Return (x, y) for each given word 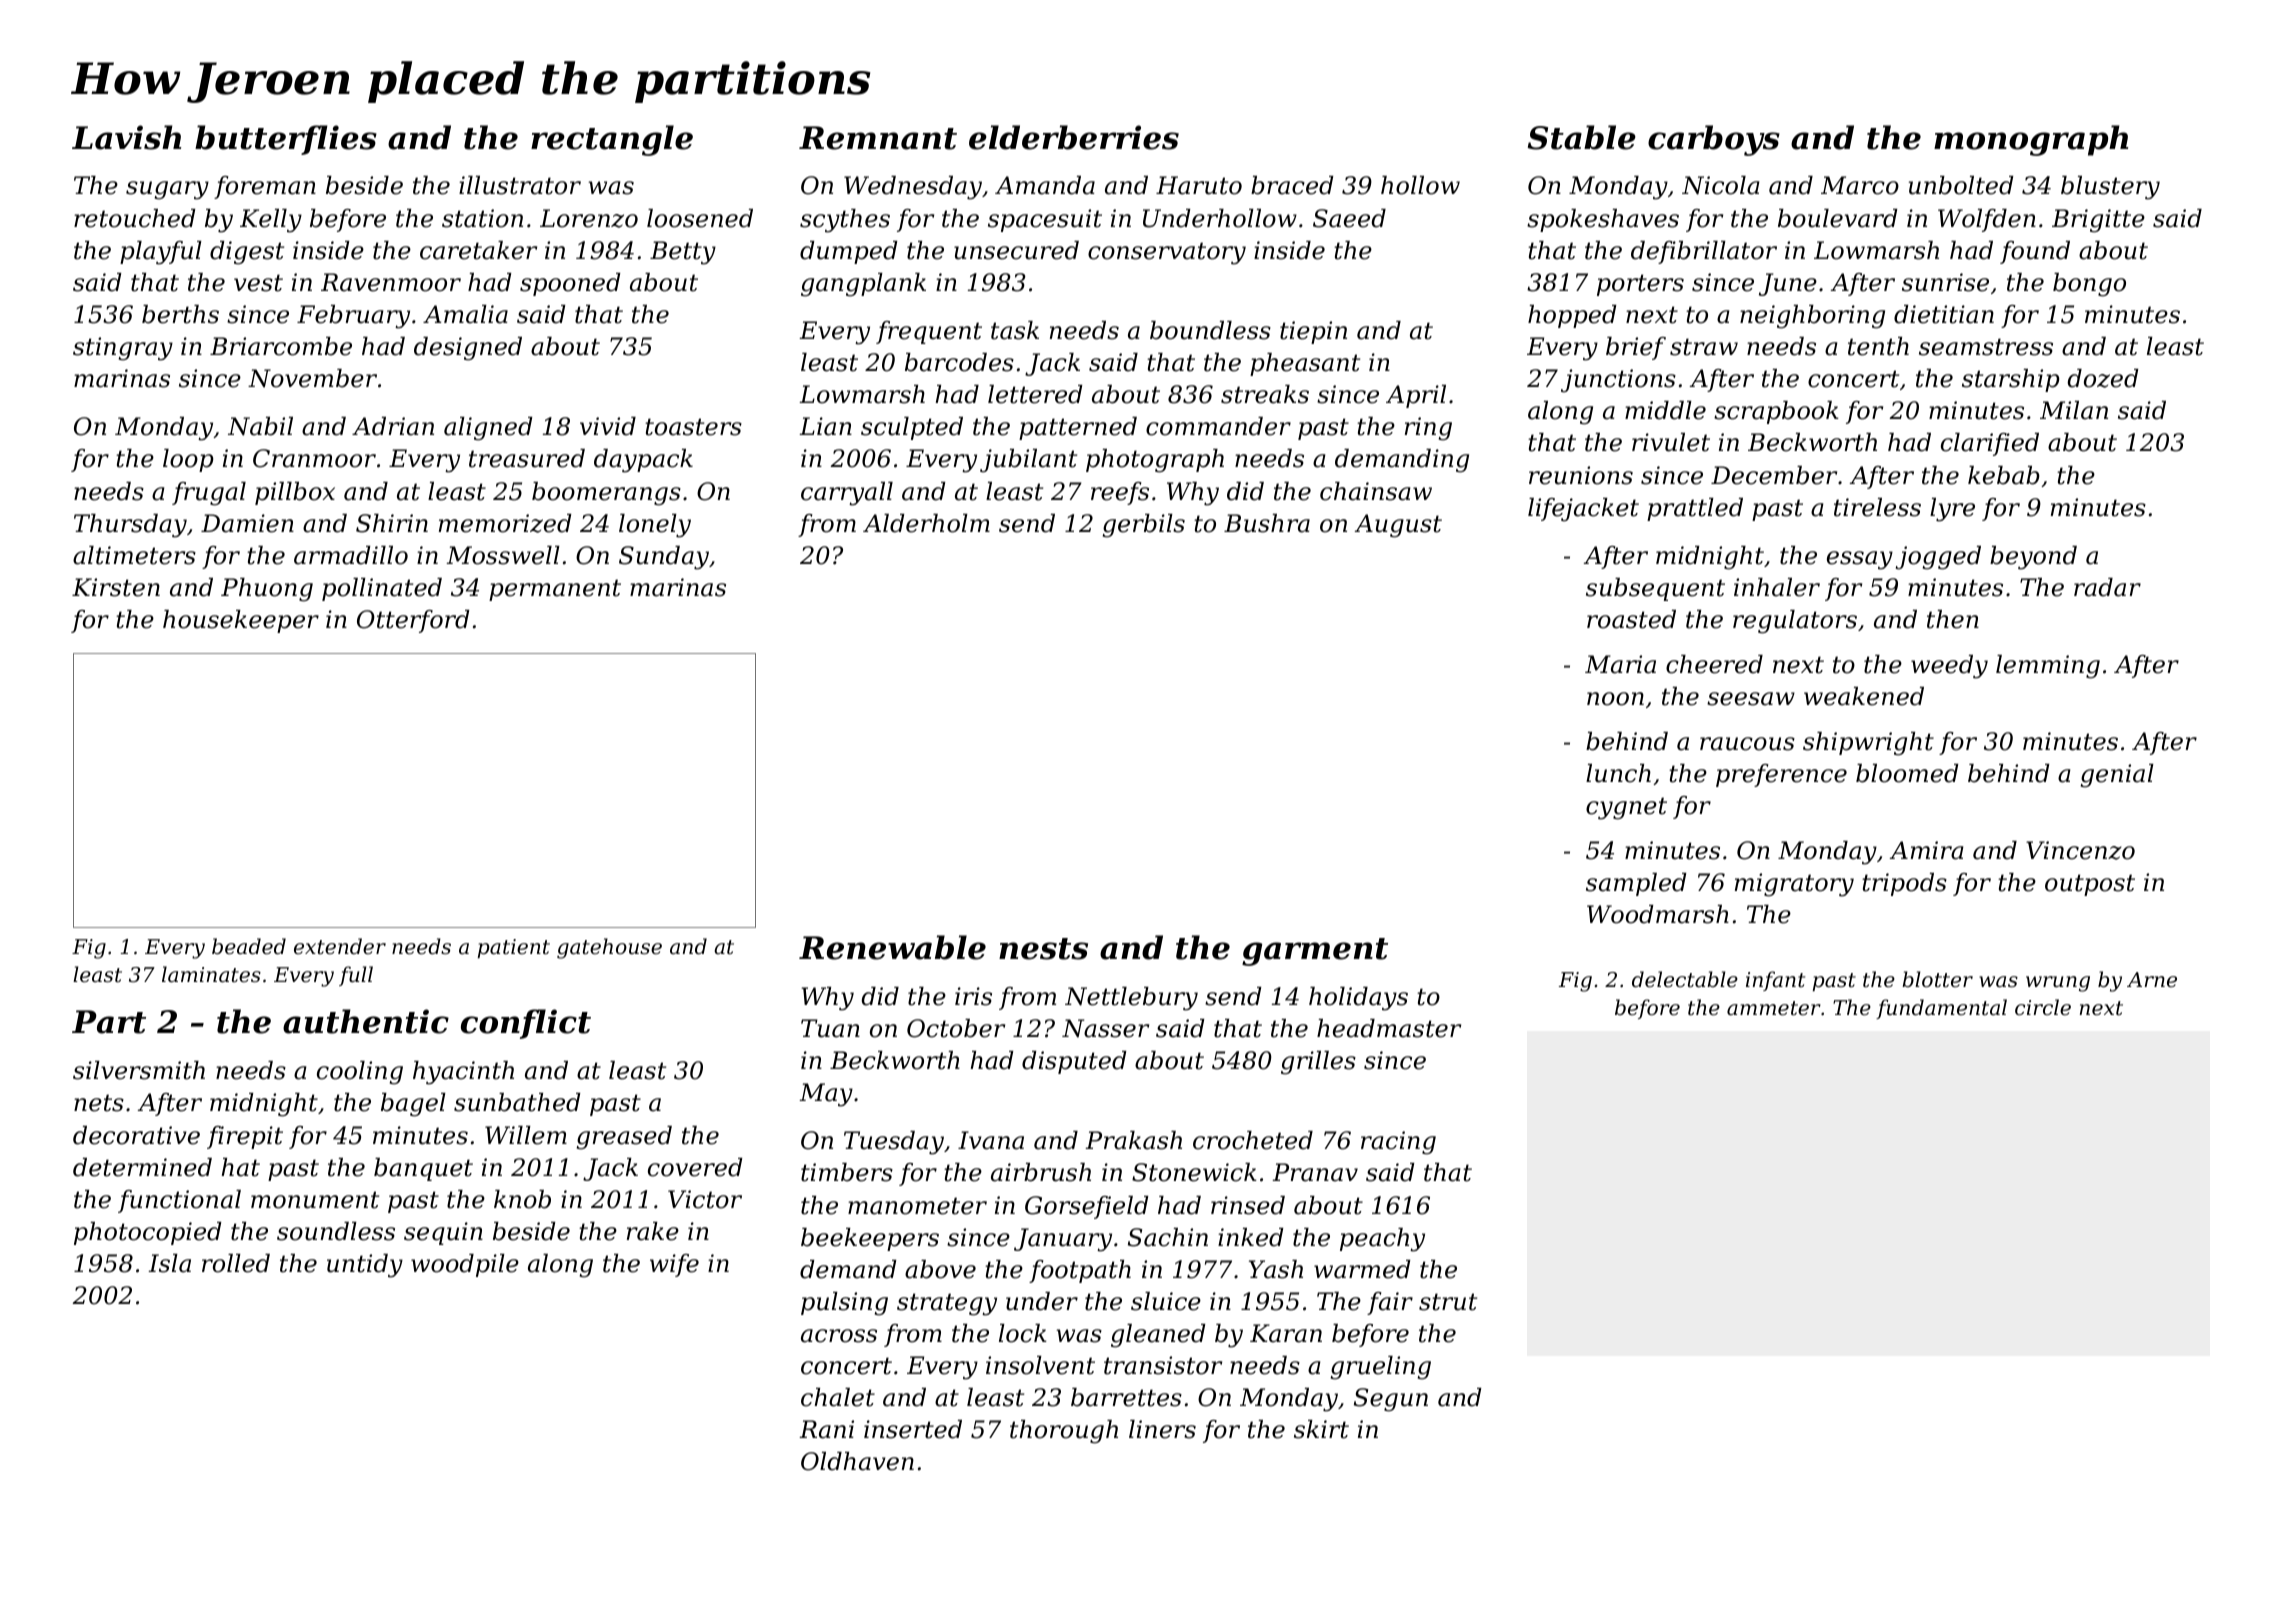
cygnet (1626, 808)
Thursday (130, 526)
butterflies (286, 140)
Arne (2152, 980)
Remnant (878, 138)
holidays (1358, 999)
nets (99, 1103)
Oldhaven (857, 1461)
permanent (555, 590)
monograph (2031, 140)
